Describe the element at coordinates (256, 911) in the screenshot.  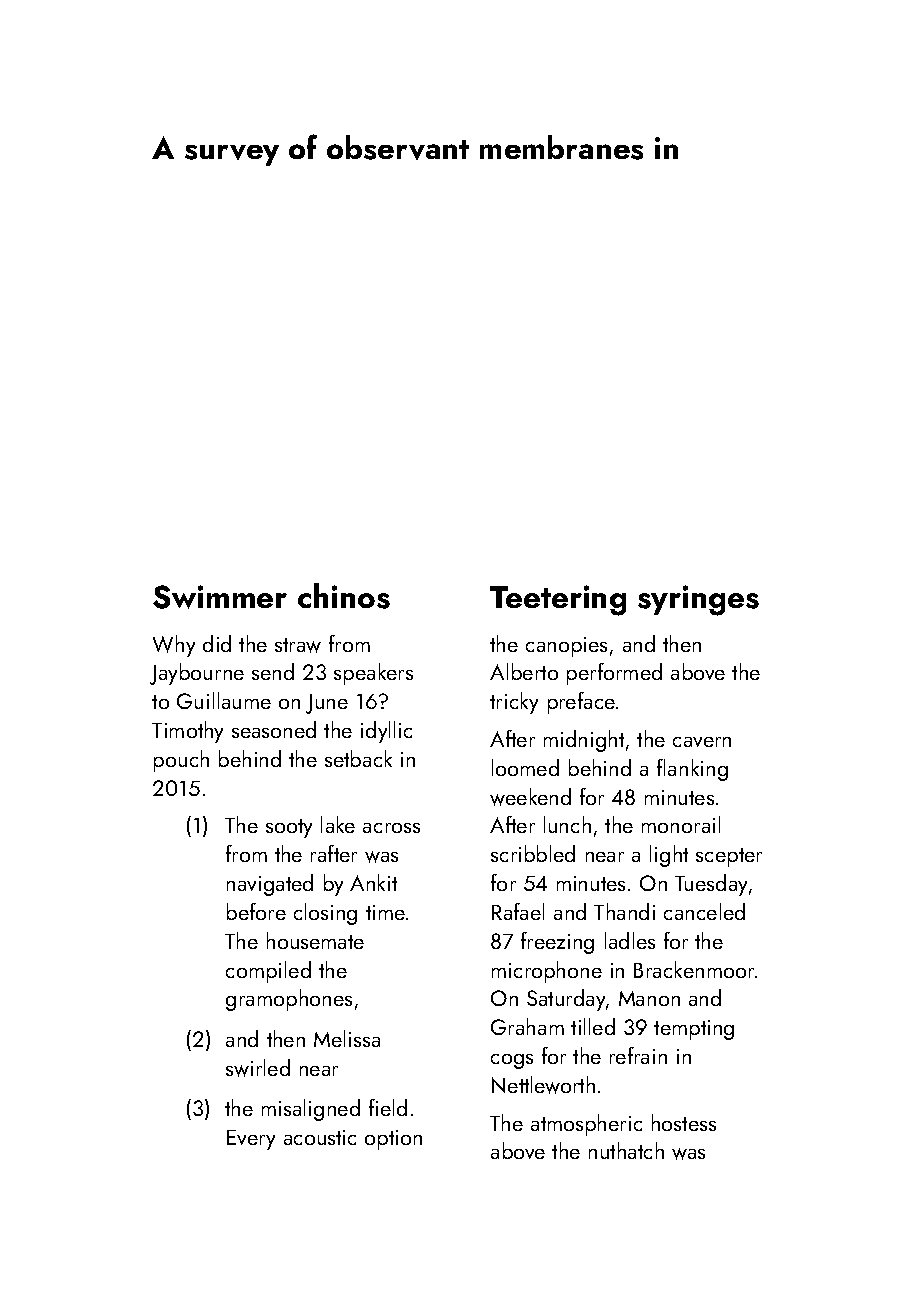
I see `before` at that location.
